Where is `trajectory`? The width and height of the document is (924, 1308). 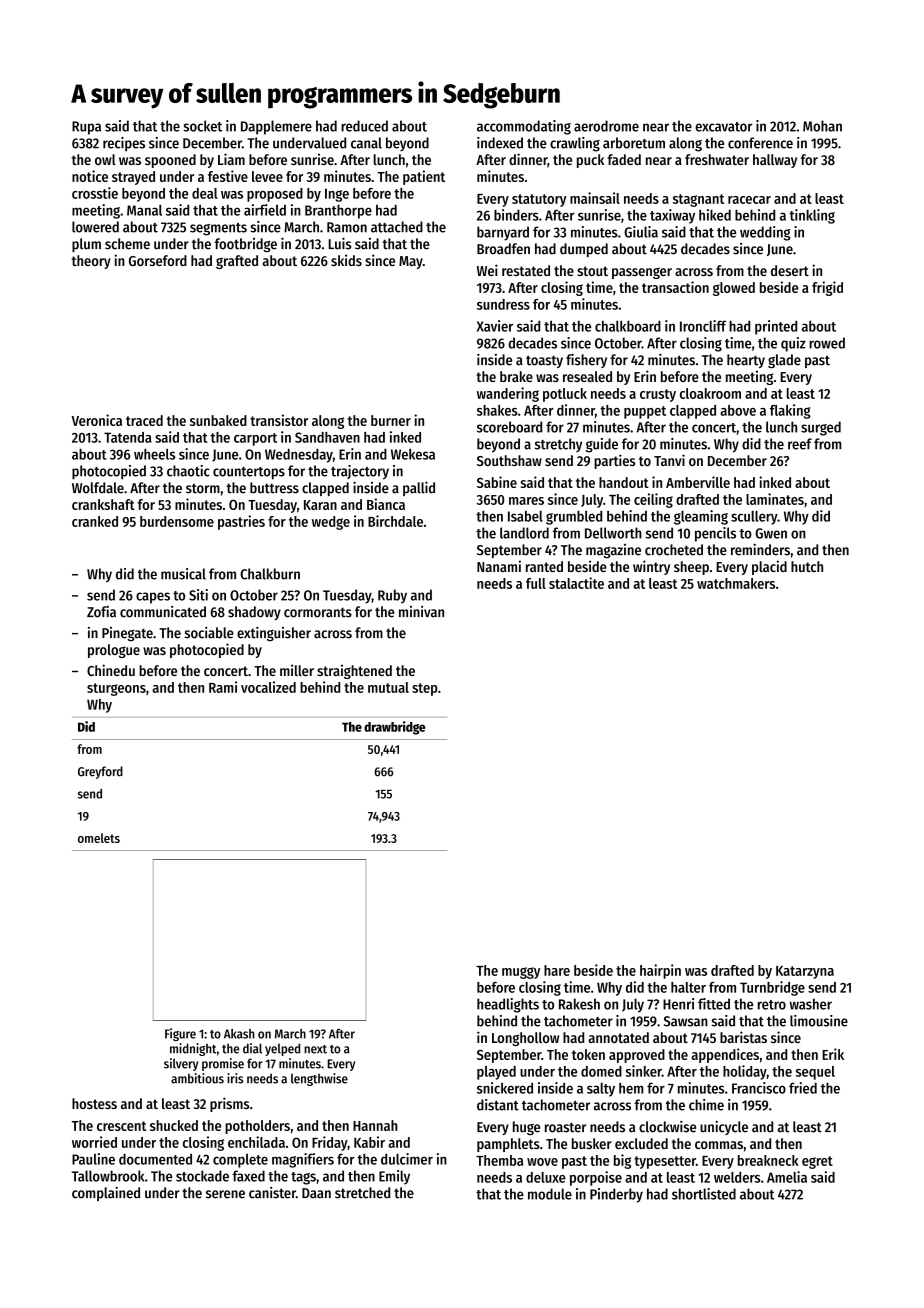 trajectory is located at coordinates (360, 472).
